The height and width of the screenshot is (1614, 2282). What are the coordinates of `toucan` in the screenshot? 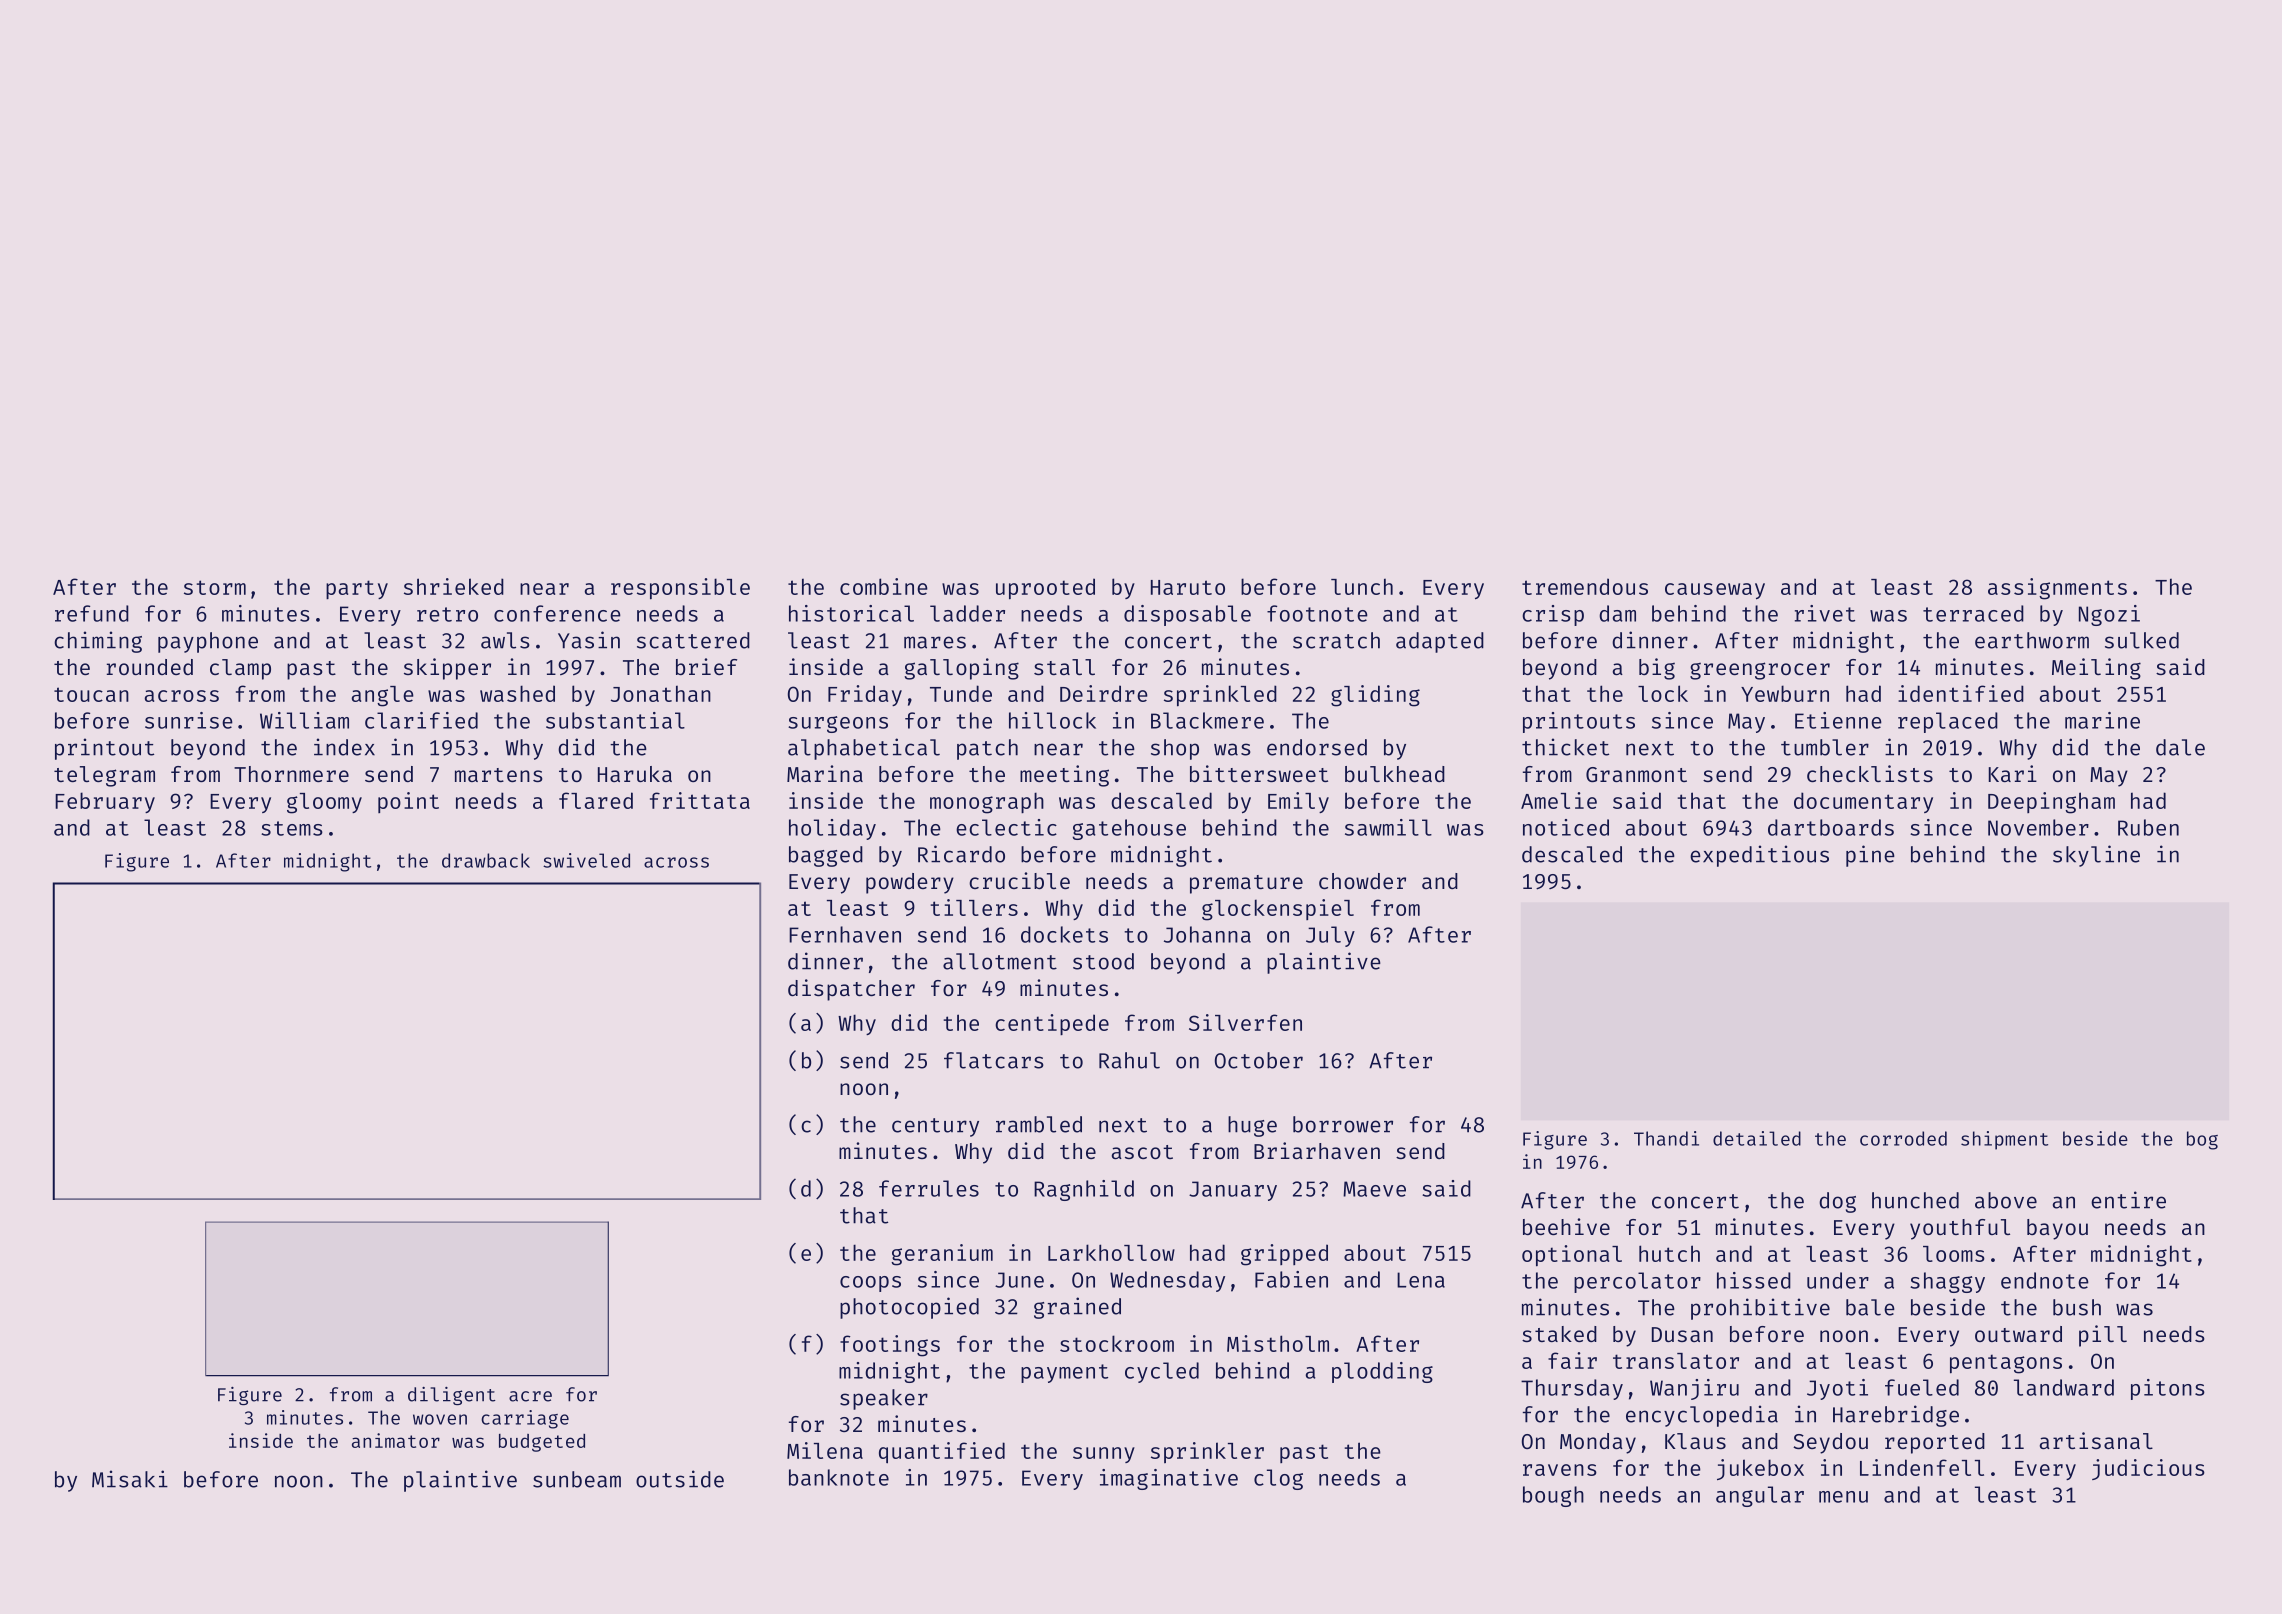 It's located at (91, 694).
